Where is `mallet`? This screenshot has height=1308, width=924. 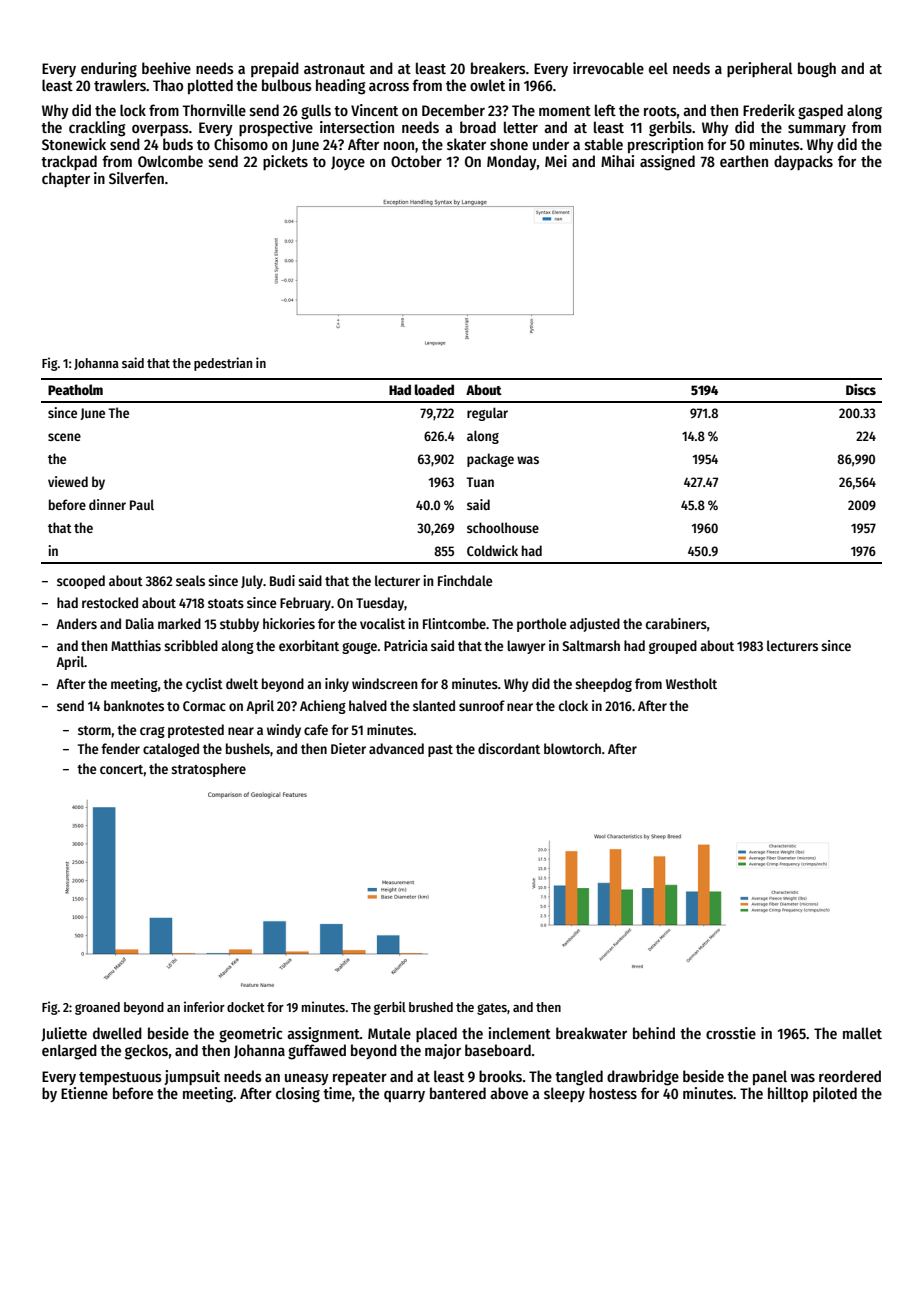
mallet is located at coordinates (862, 1033).
